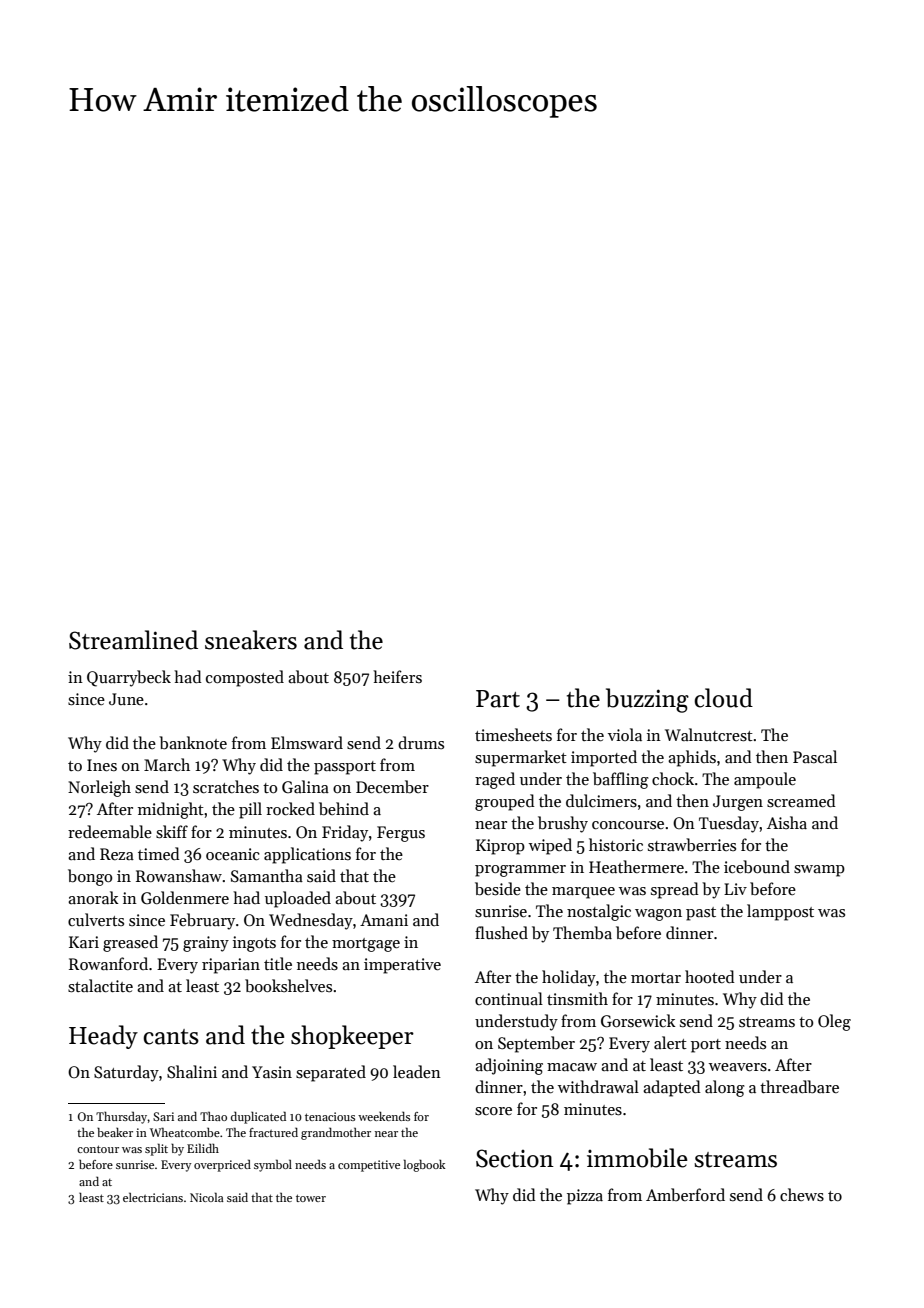 The image size is (924, 1308). I want to click on Amani, so click(384, 920).
